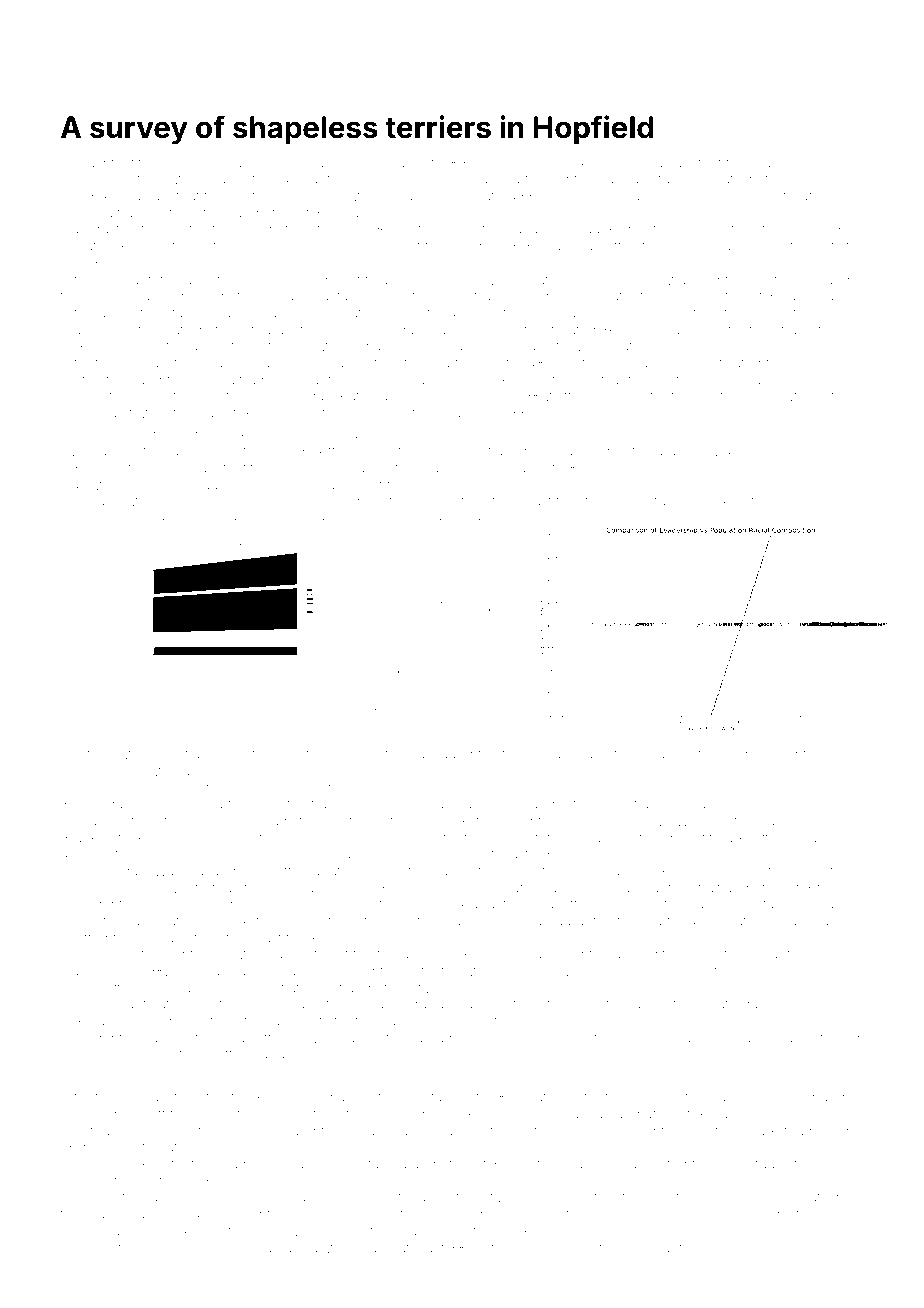  What do you see at coordinates (660, 452) in the image?
I see `telegram` at bounding box center [660, 452].
